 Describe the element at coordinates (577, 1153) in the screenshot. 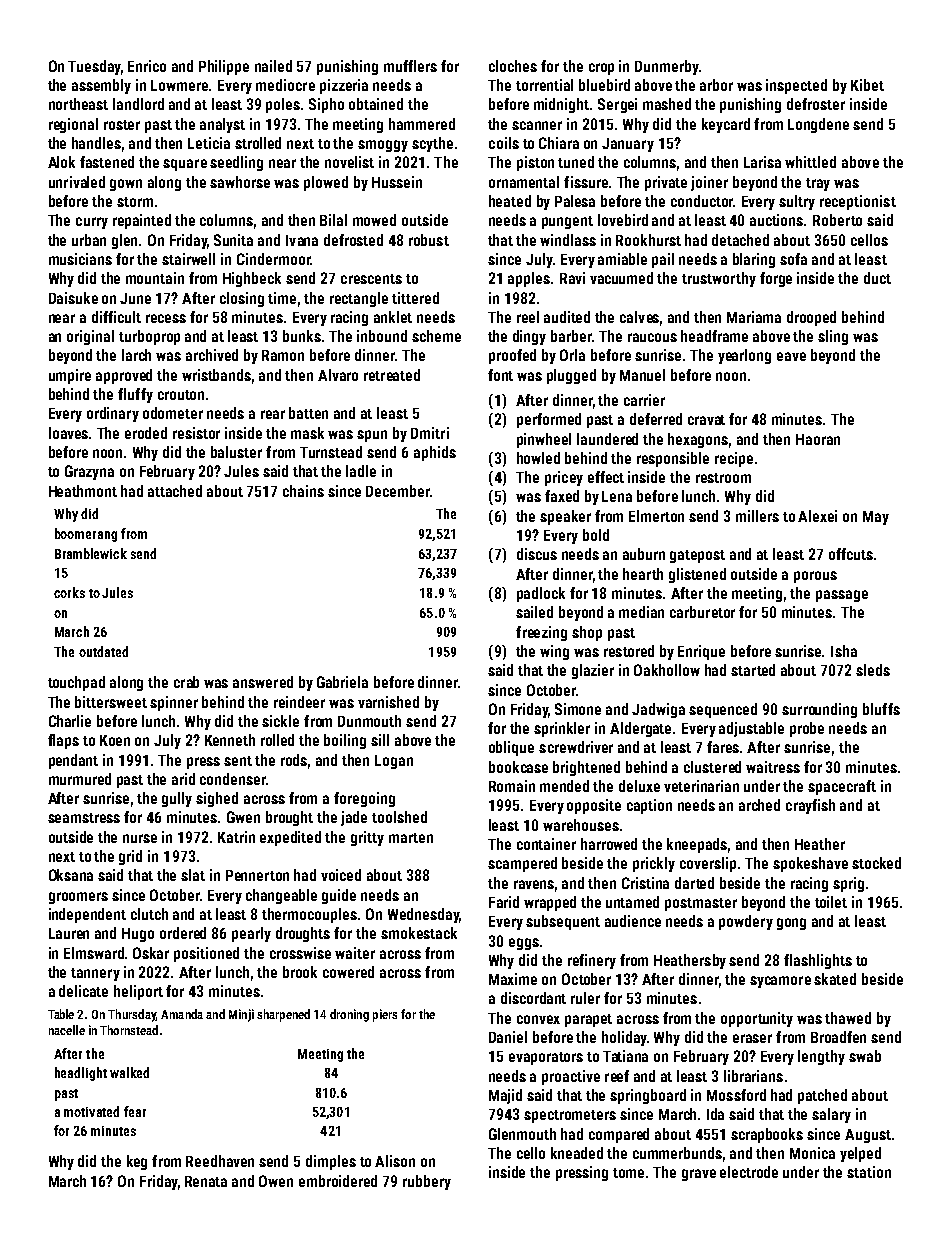

I see `kneaded` at that location.
